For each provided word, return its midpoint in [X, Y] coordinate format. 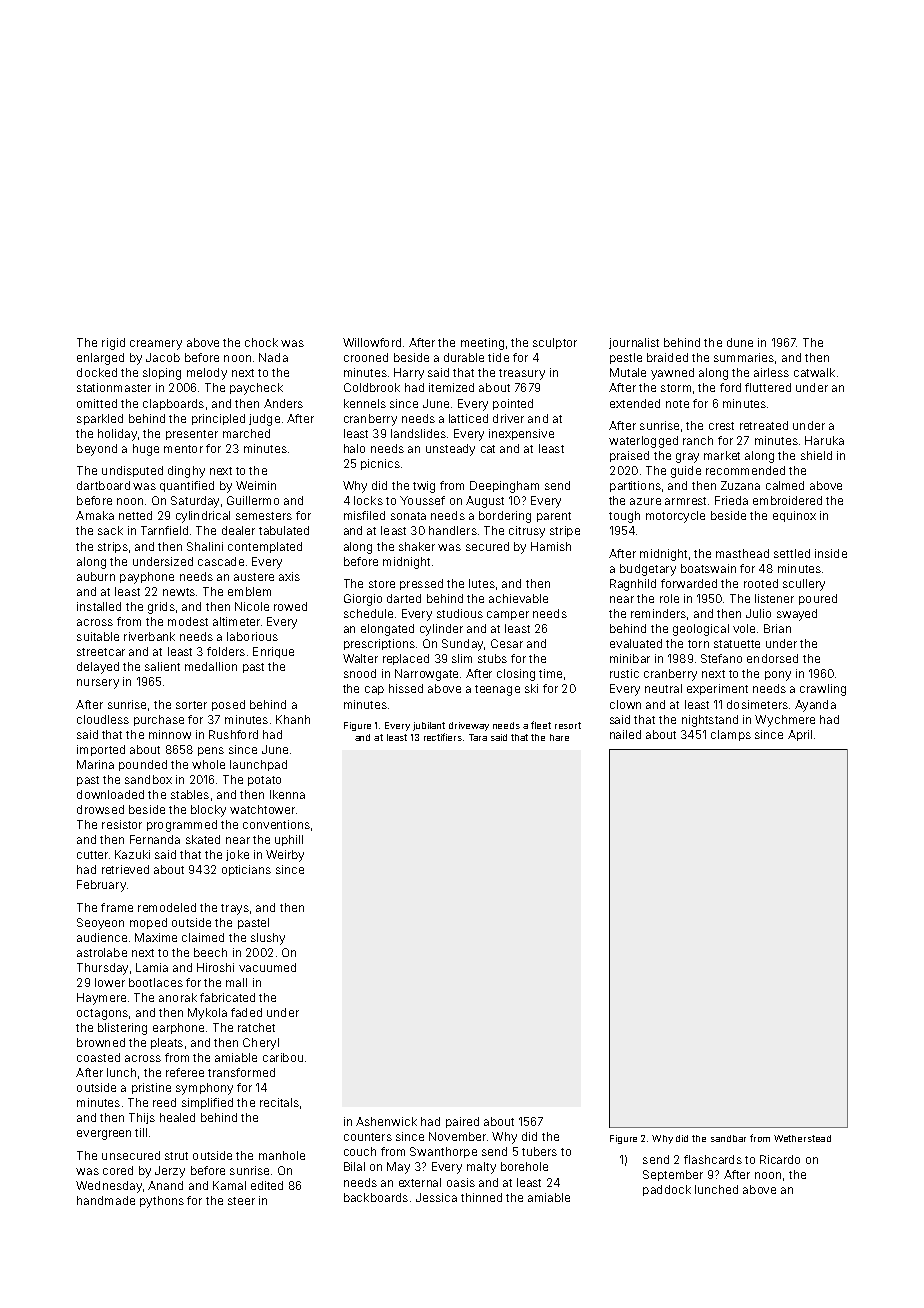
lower [110, 982]
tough [624, 517]
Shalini [205, 546]
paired [462, 1122]
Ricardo [780, 1159]
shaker [417, 546]
